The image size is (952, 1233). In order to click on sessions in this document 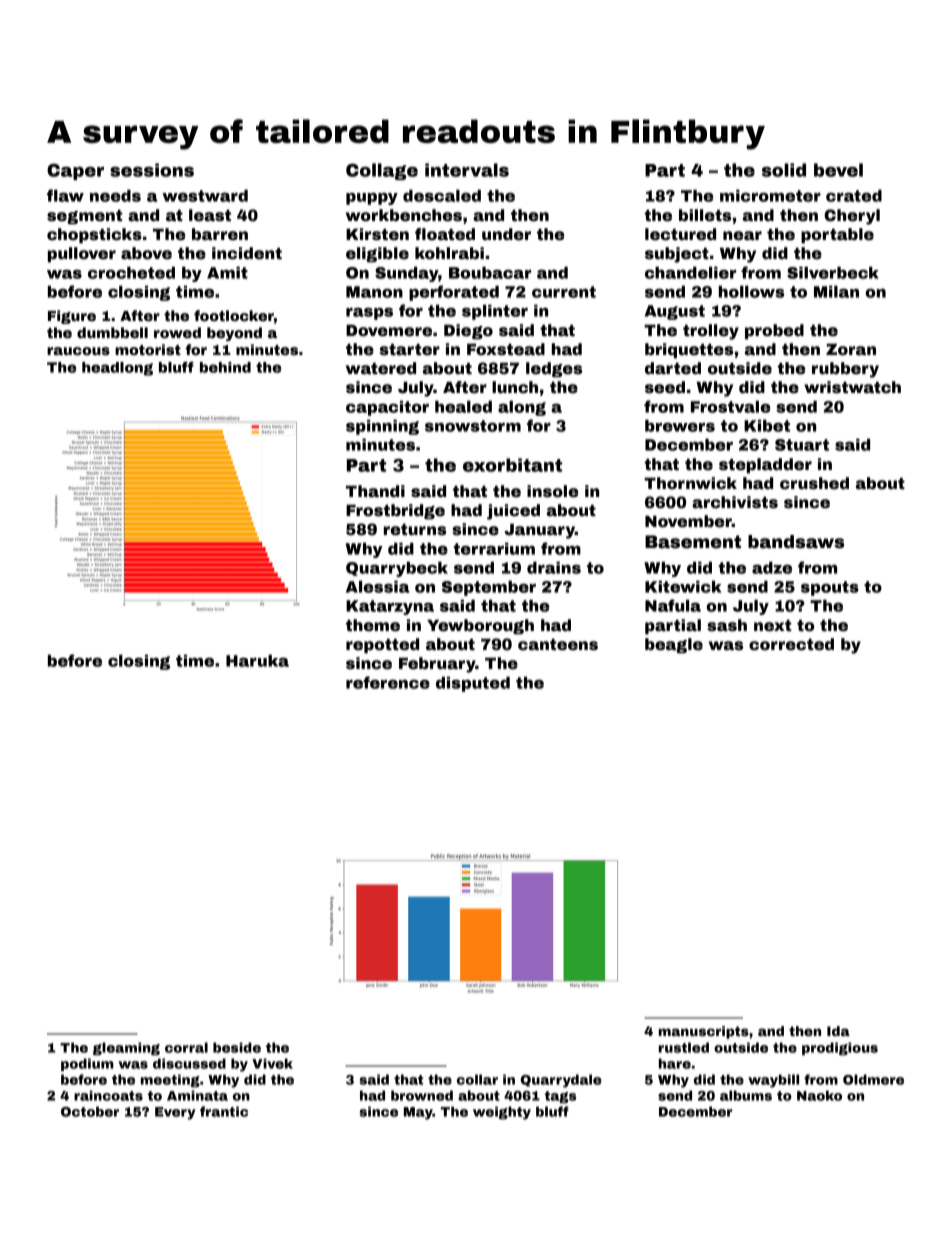, I will do `click(152, 170)`.
